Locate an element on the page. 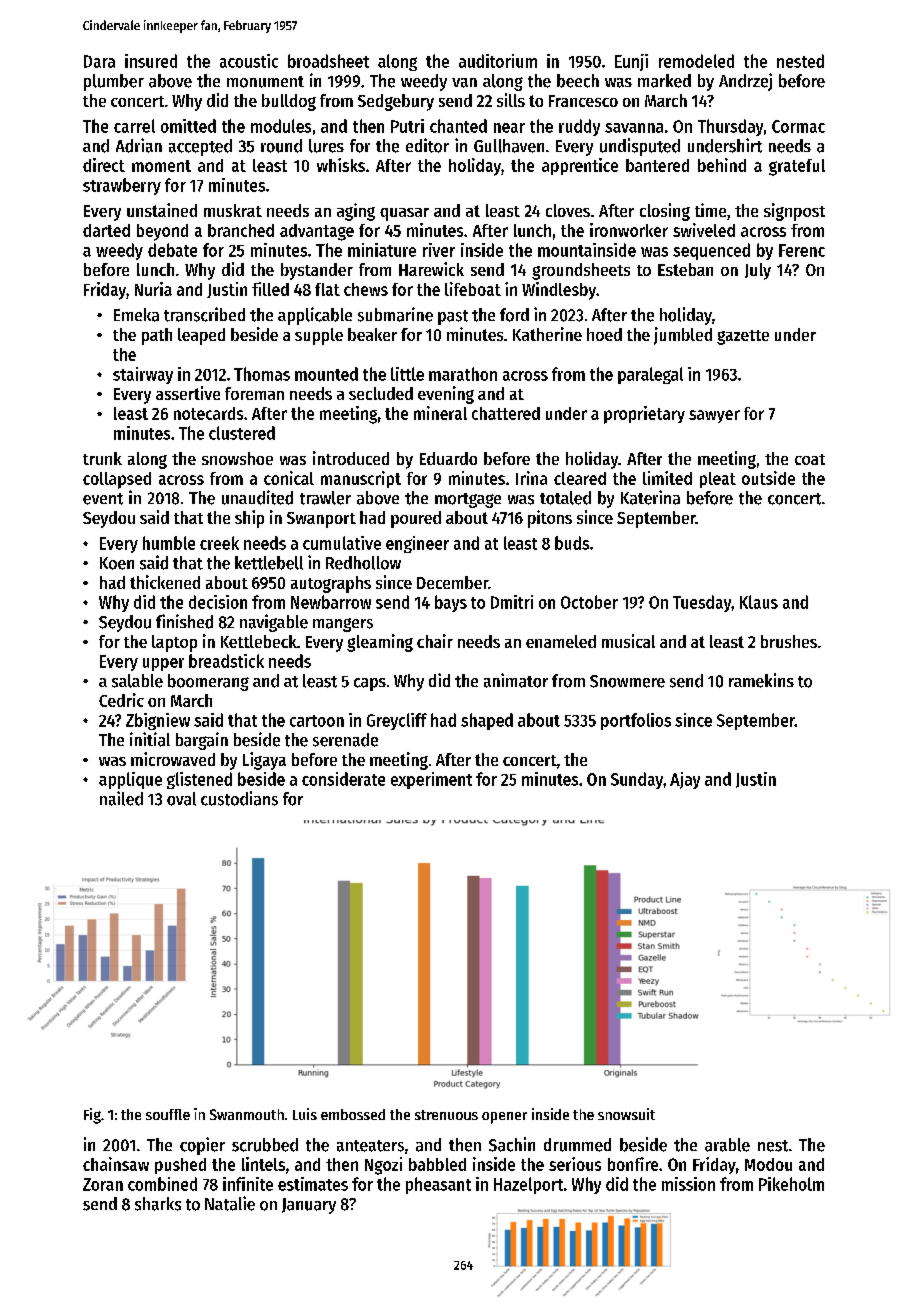  experiment is located at coordinates (431, 780).
